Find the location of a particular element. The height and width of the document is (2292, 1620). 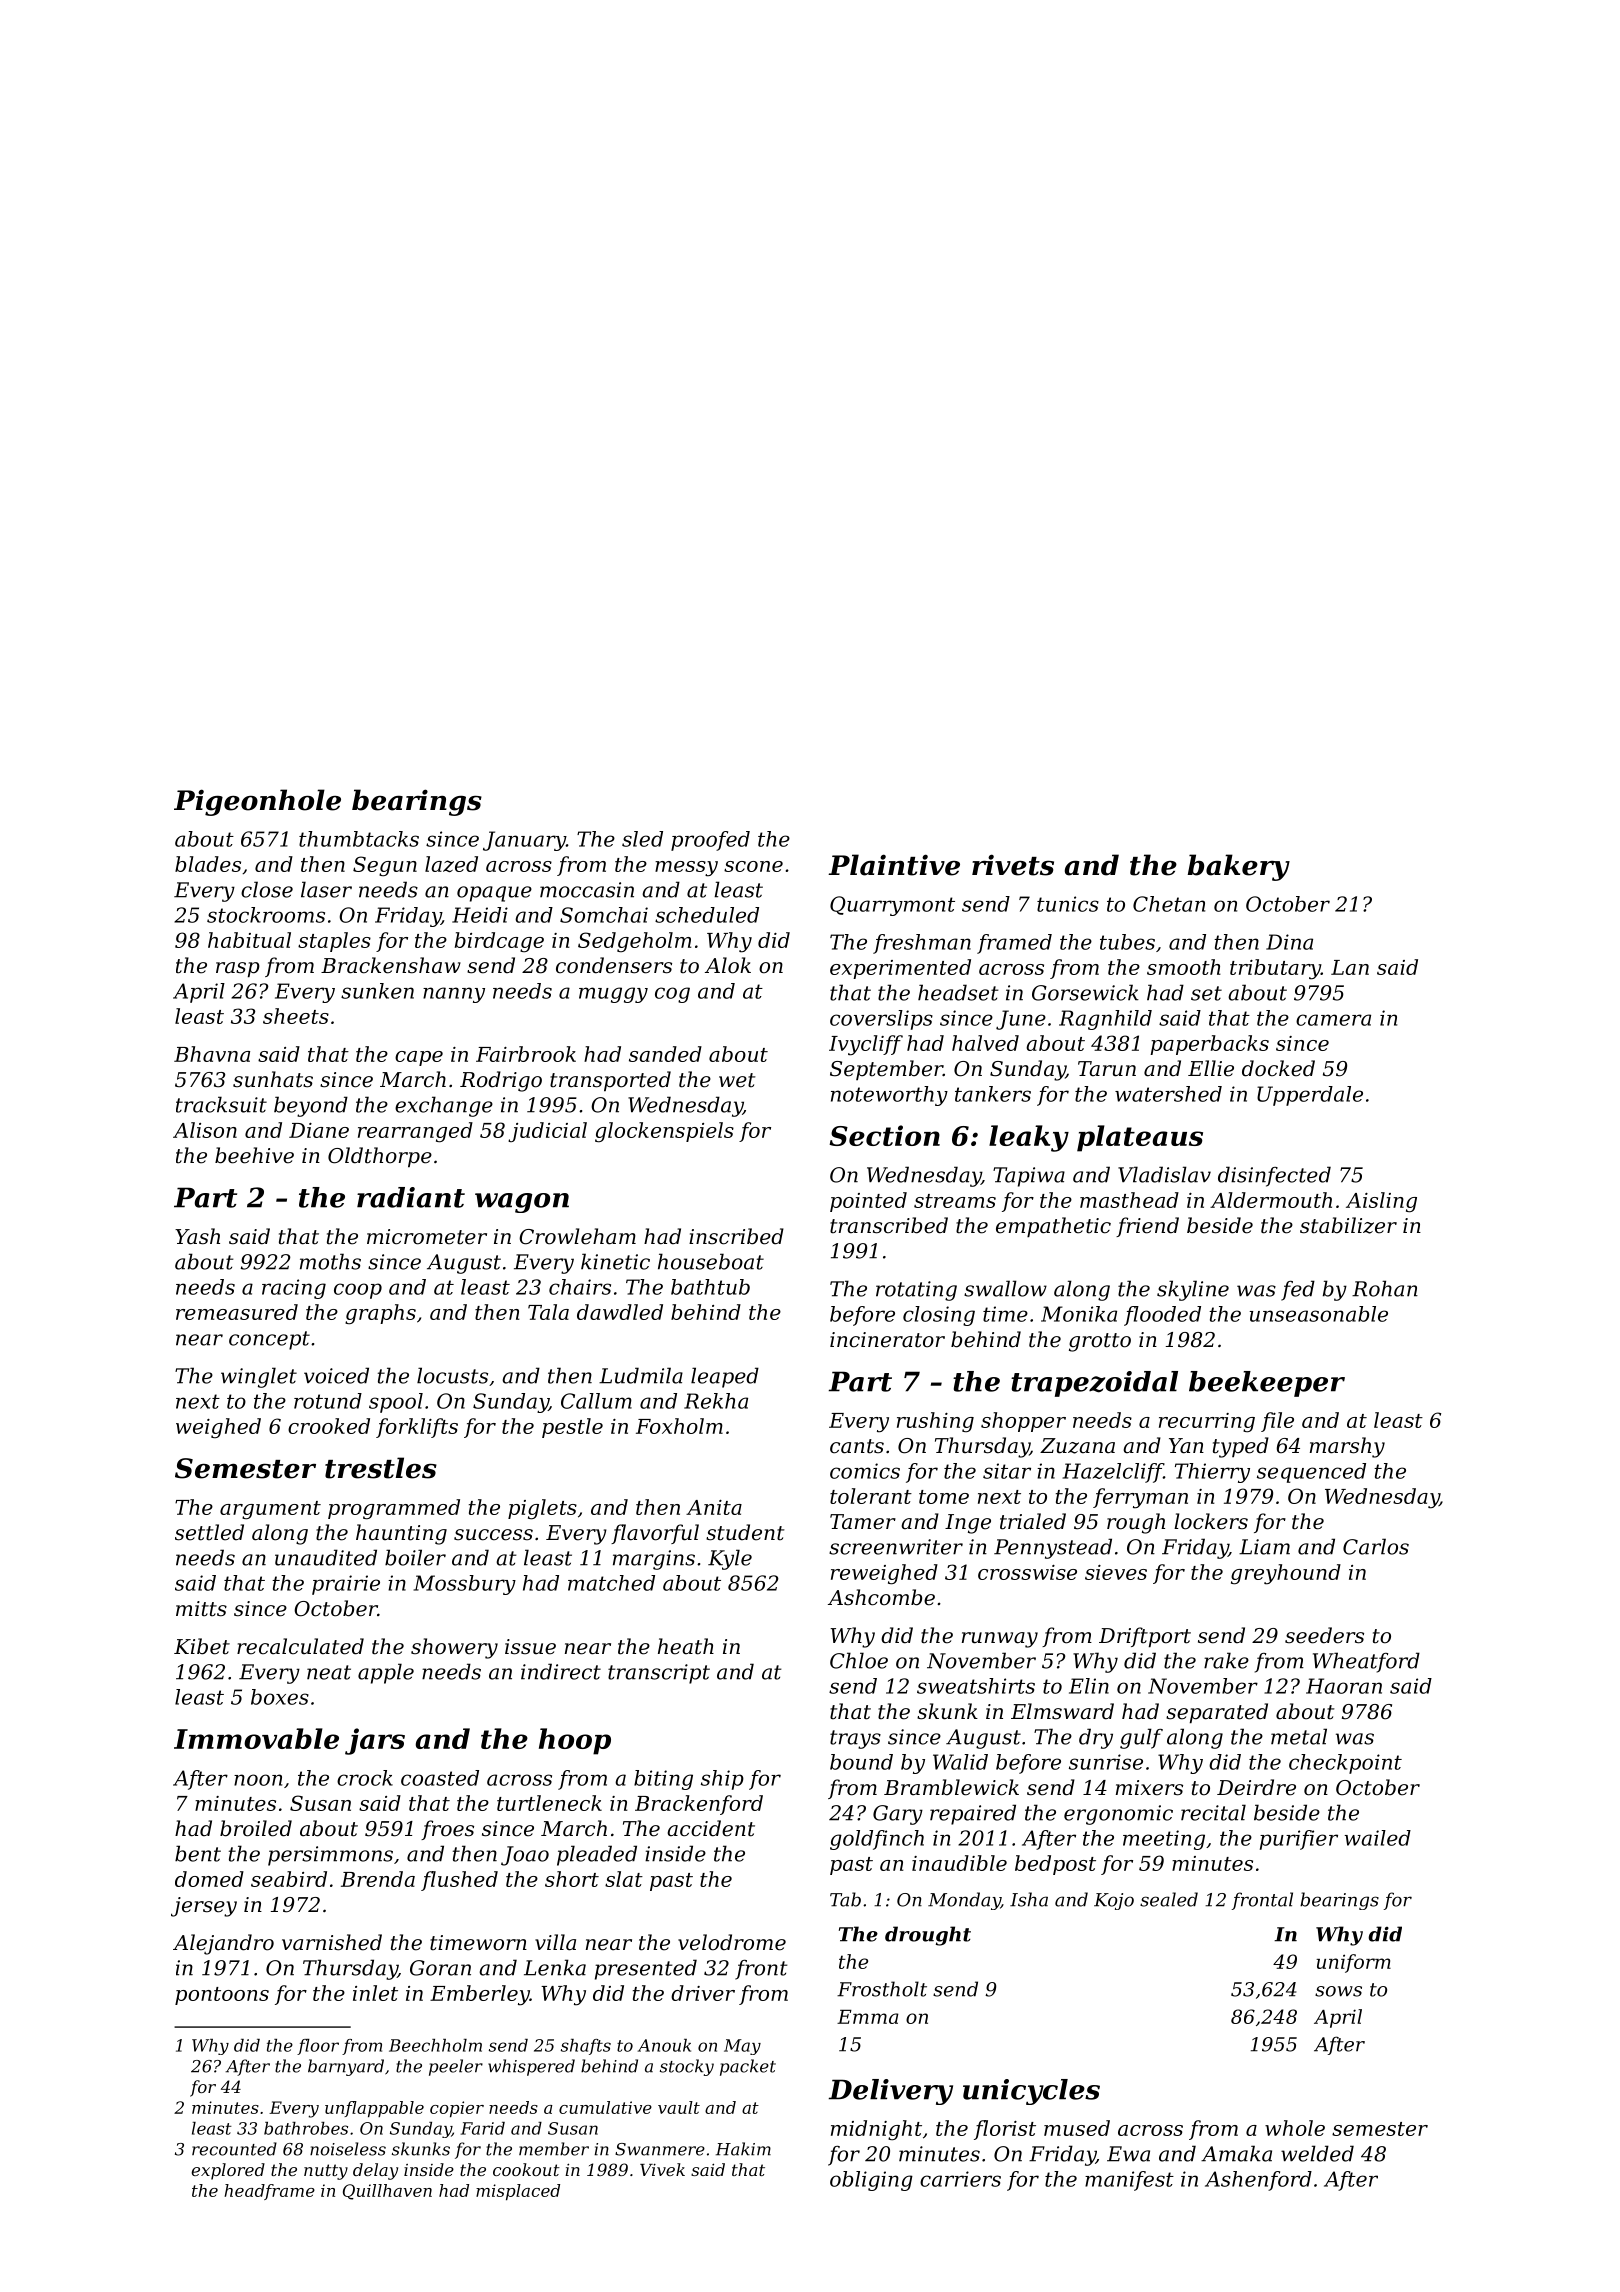

graphs is located at coordinates (380, 1314).
